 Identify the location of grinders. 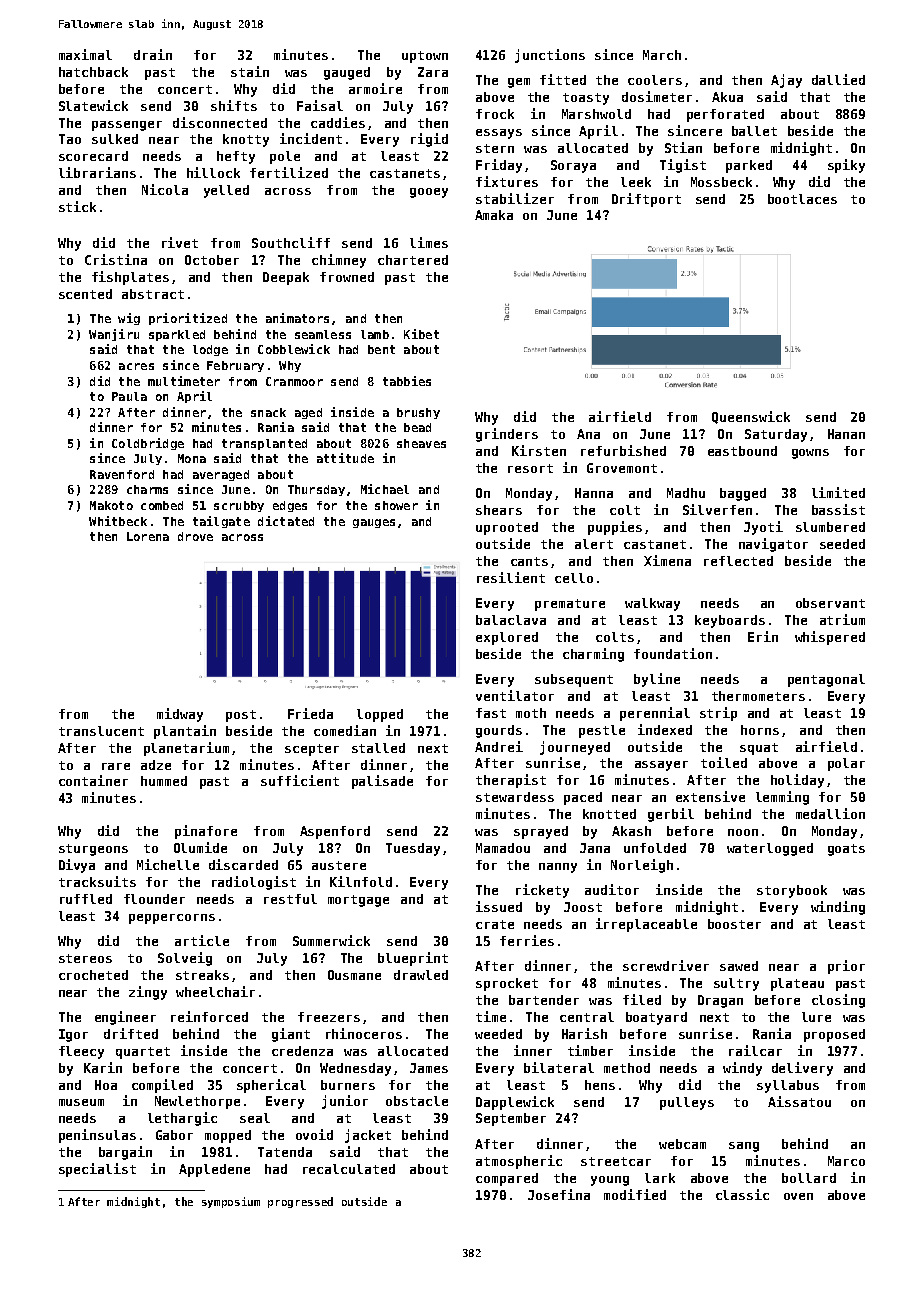
(507, 435).
